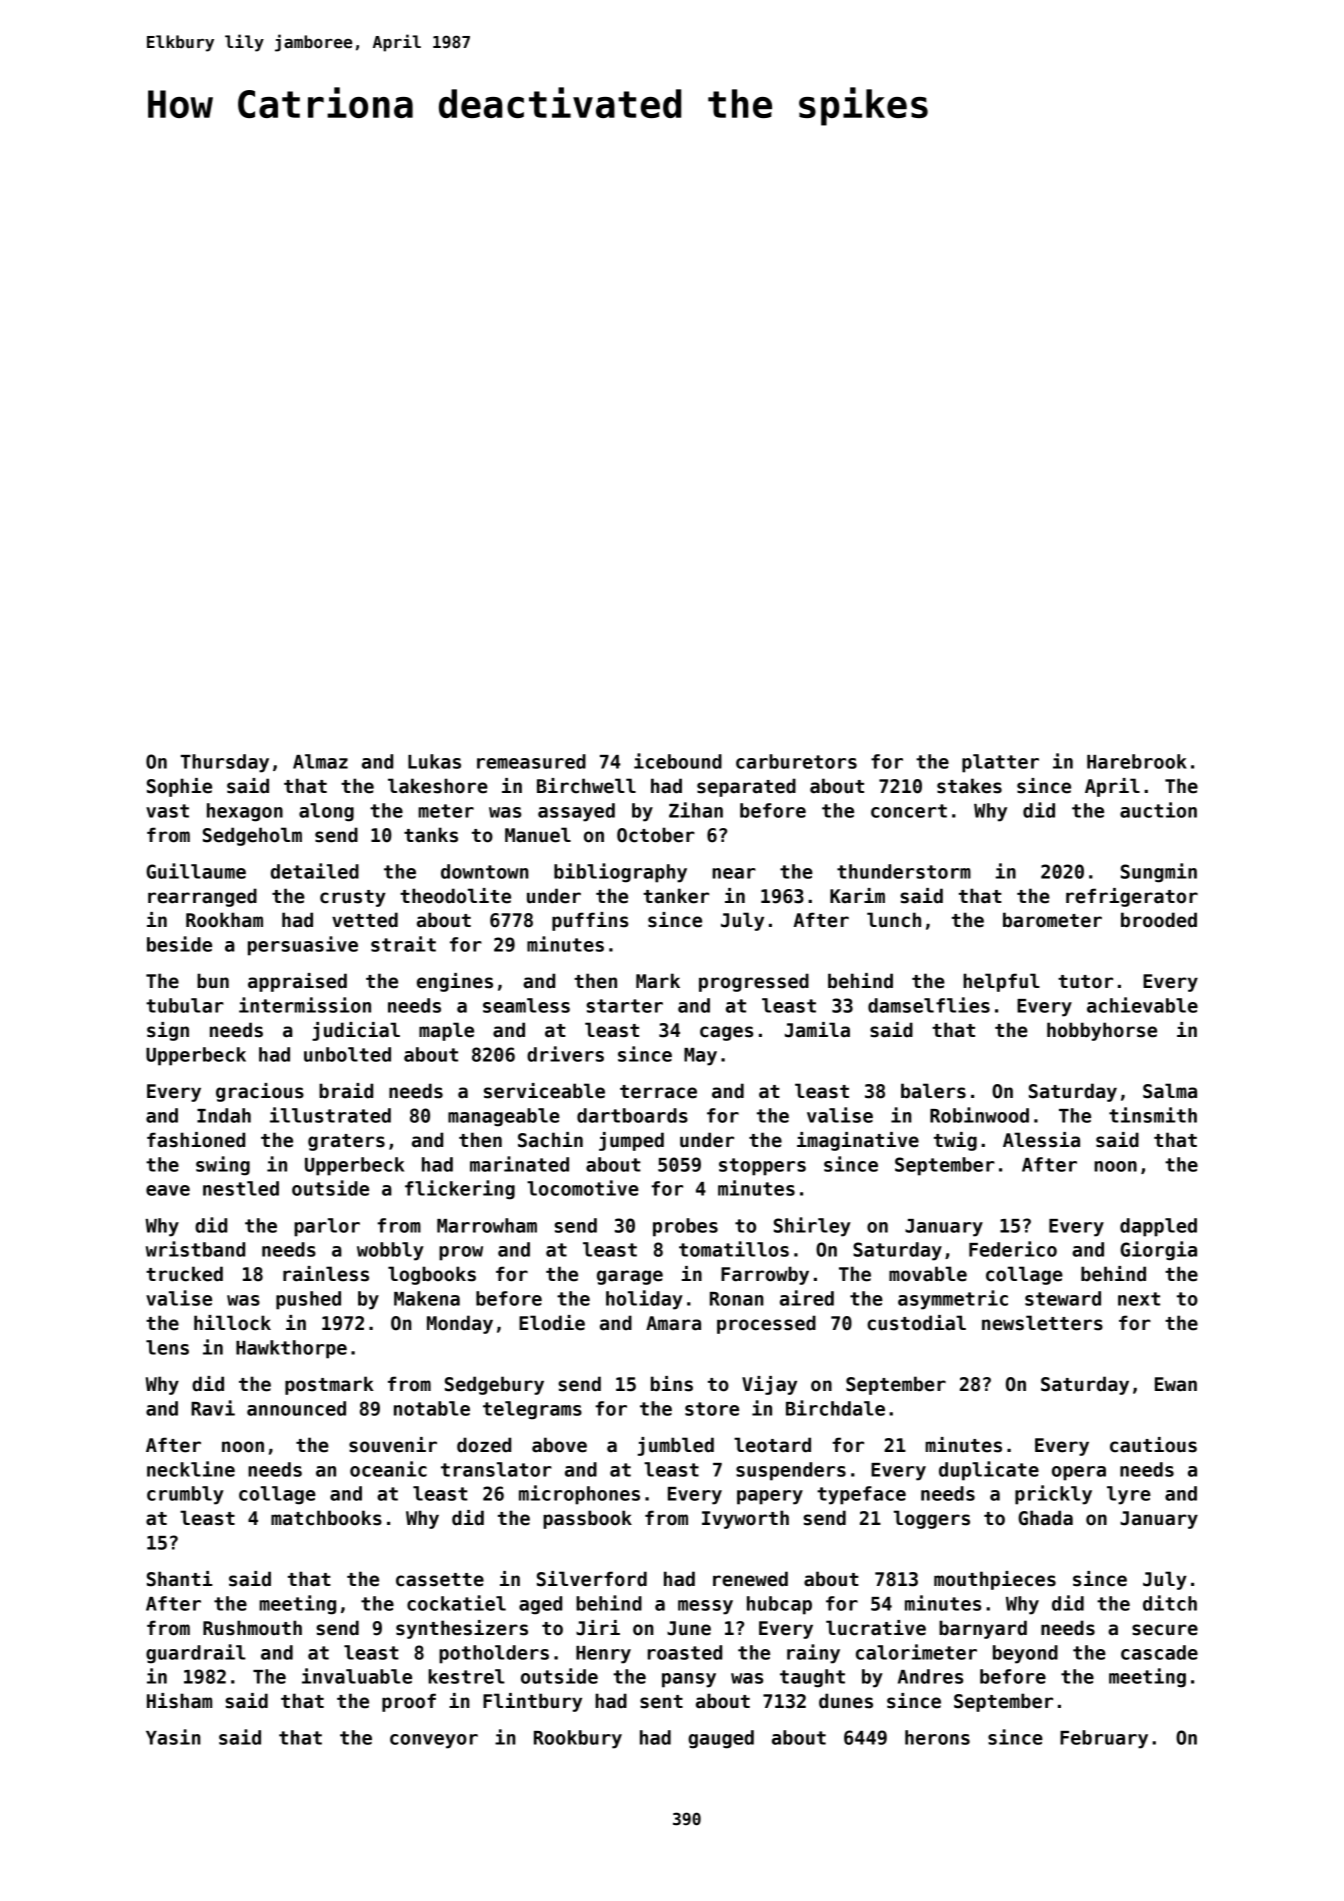  I want to click on secure, so click(1165, 1630).
